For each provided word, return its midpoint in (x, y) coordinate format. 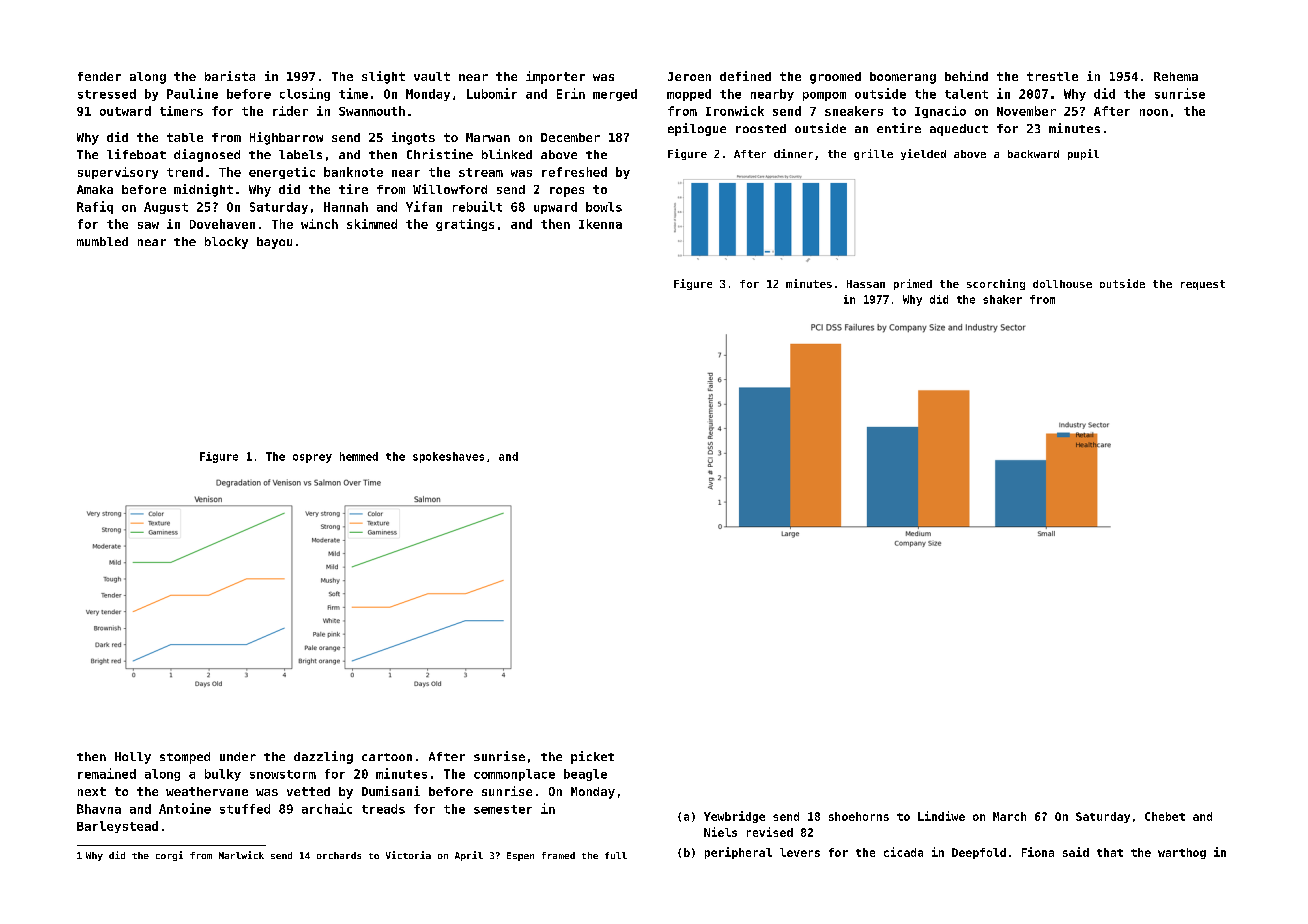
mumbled (102, 241)
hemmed (359, 456)
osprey (312, 458)
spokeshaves (448, 457)
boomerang (903, 78)
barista (230, 76)
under (238, 756)
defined (745, 76)
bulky (223, 775)
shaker (1002, 299)
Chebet (1165, 816)
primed (913, 284)
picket (592, 757)
